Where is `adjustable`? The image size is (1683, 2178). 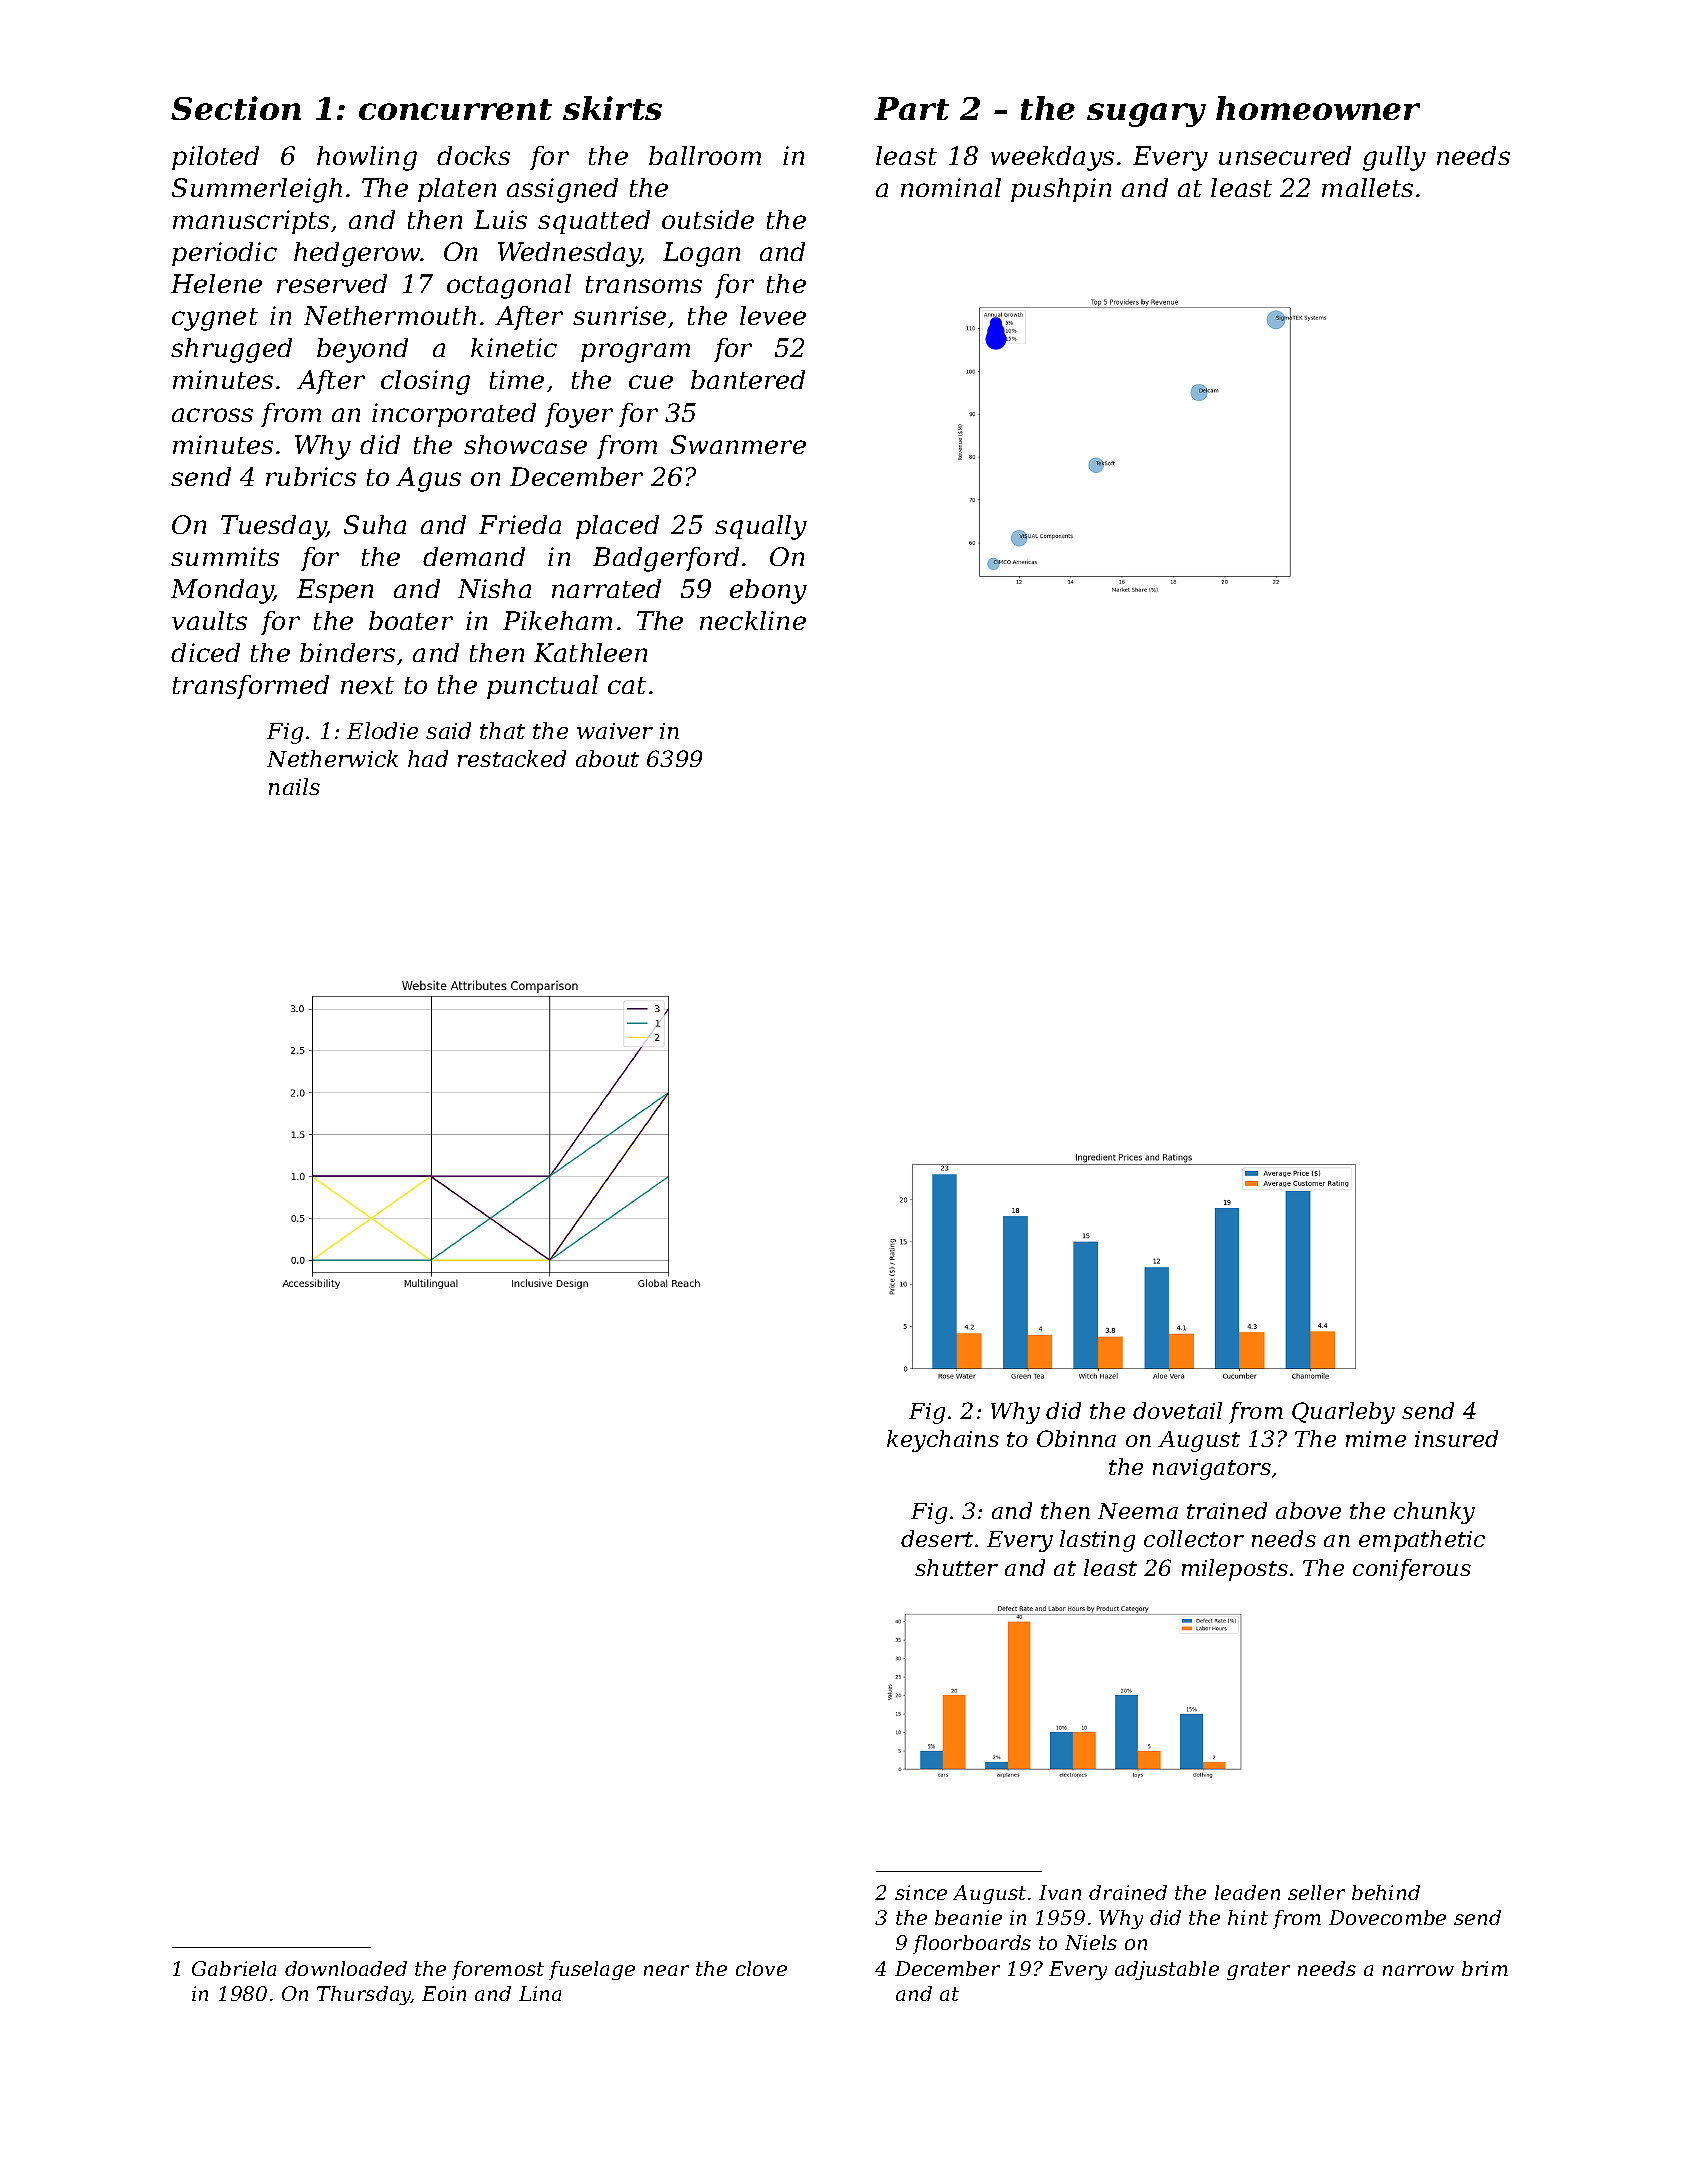 adjustable is located at coordinates (1167, 1970).
